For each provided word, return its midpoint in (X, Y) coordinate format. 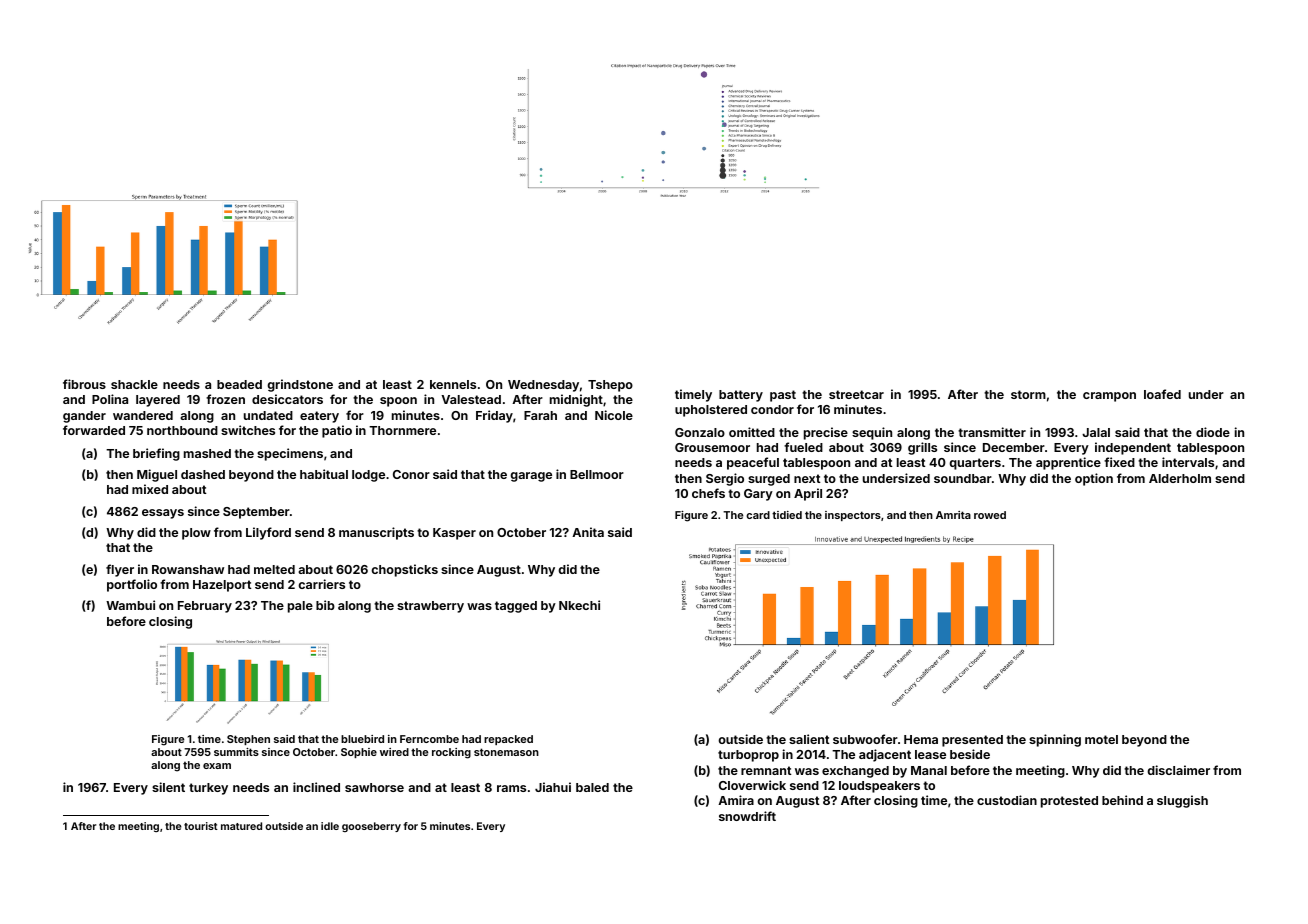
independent (1133, 448)
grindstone (300, 385)
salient (809, 739)
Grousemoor (712, 447)
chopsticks (404, 570)
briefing (156, 454)
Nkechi (579, 605)
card (758, 515)
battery (741, 396)
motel (1101, 739)
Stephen (248, 740)
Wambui (130, 605)
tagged (516, 607)
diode (1213, 432)
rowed (990, 515)
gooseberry (371, 827)
